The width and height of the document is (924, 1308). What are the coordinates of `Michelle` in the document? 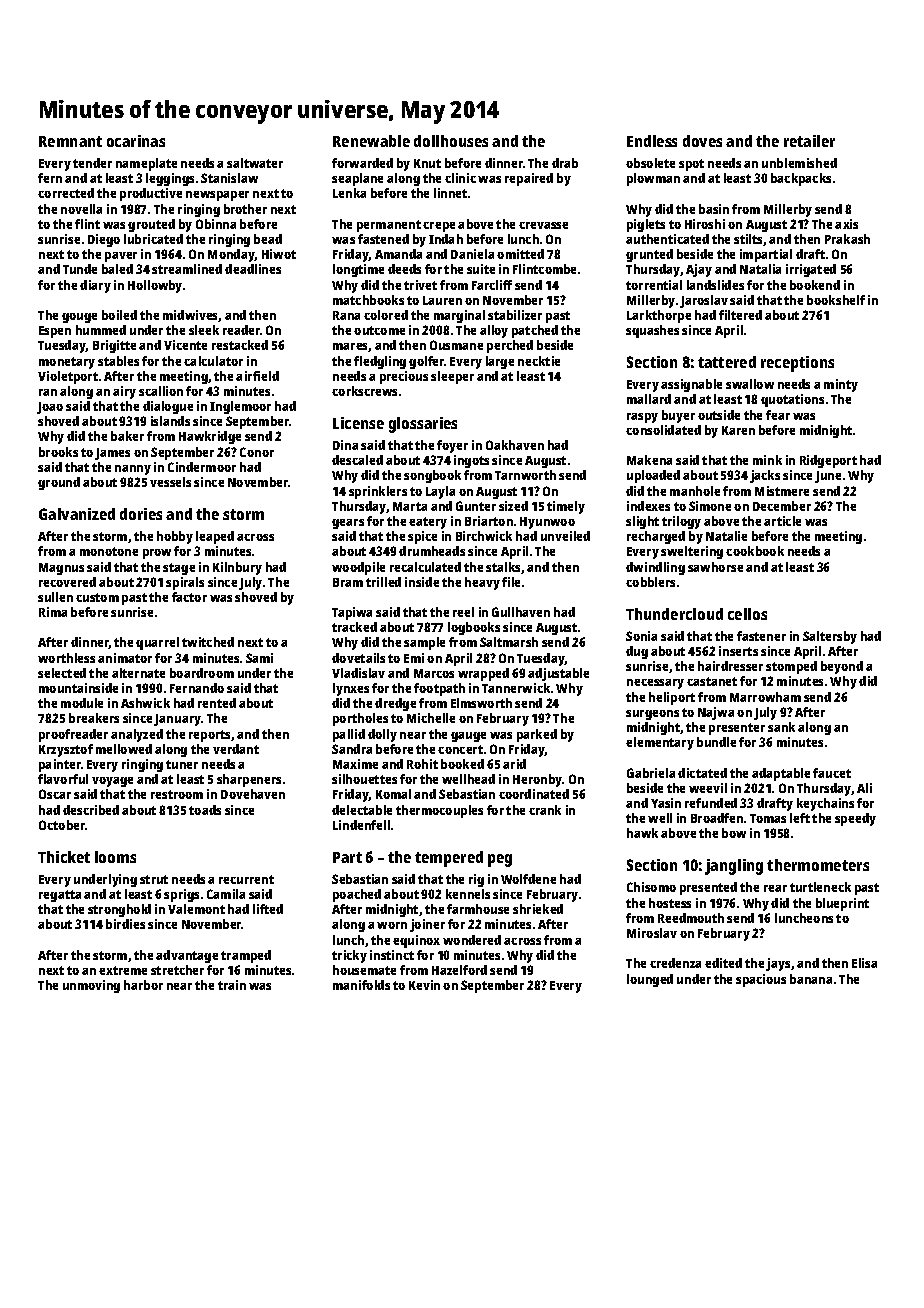 It's located at (431, 718).
